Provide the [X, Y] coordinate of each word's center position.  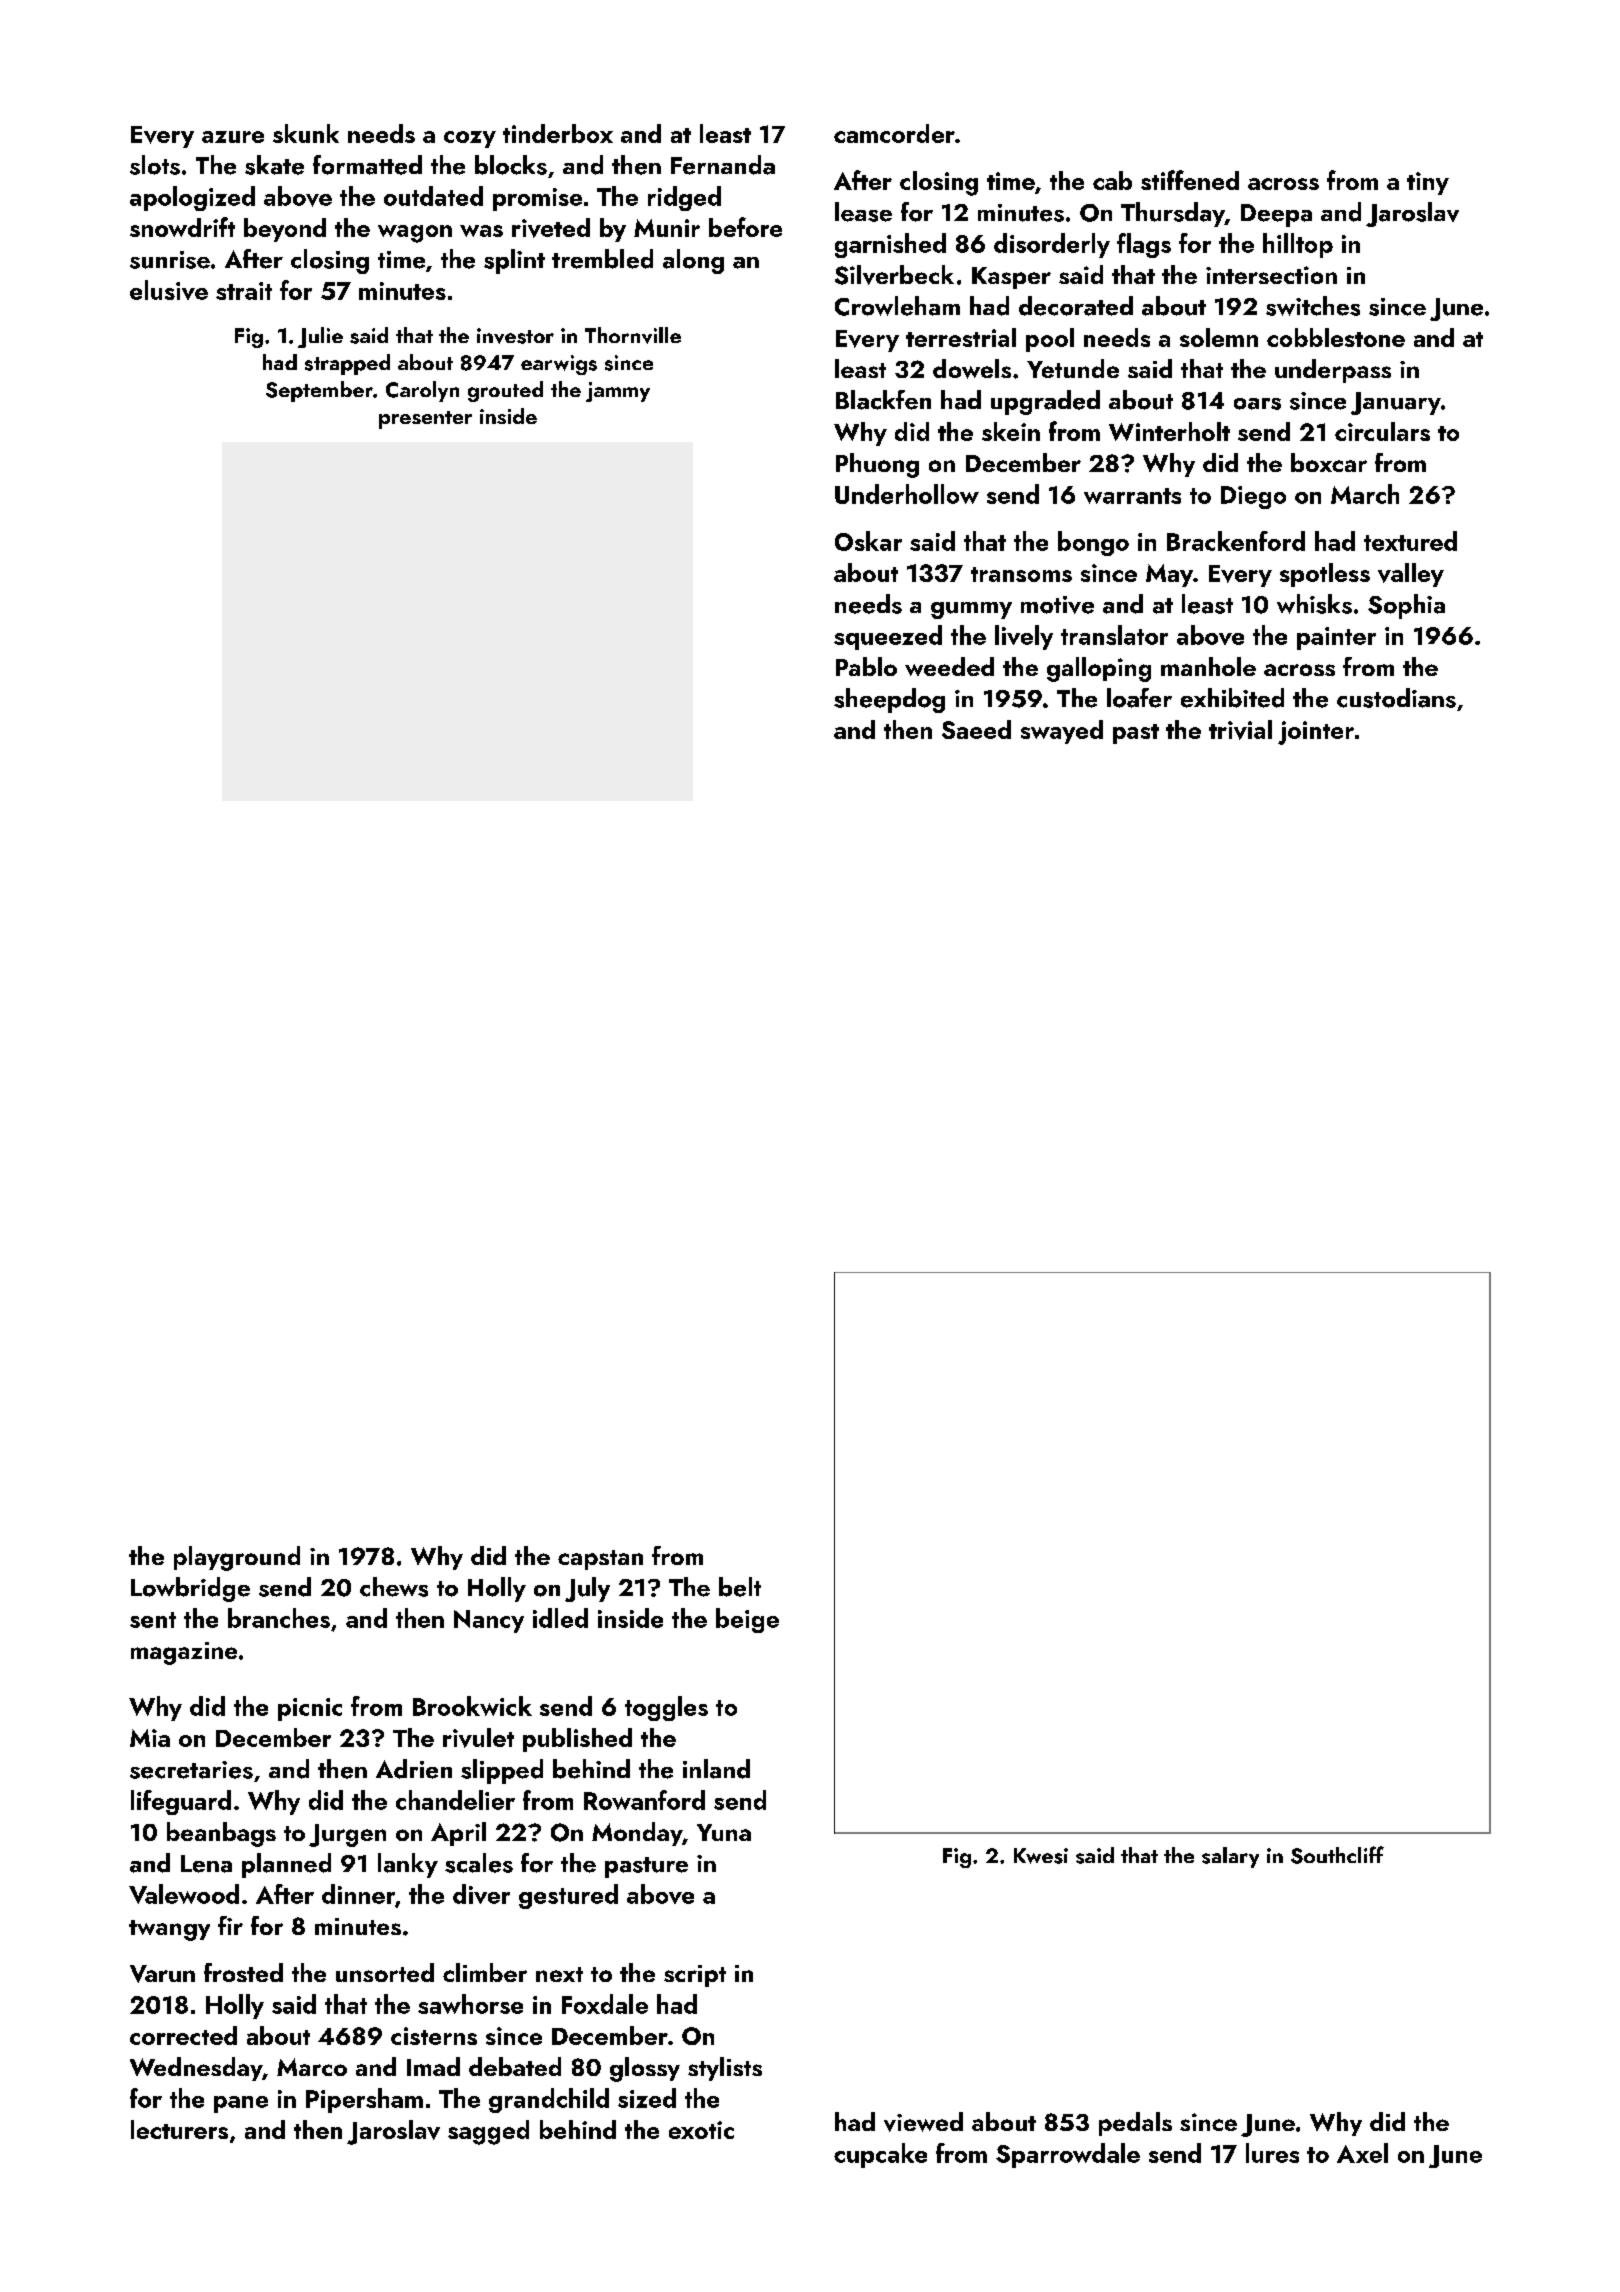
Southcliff [1337, 1855]
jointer [1316, 733]
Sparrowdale [1068, 2155]
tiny [1428, 183]
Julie [320, 337]
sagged [488, 2132]
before [745, 227]
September [319, 391]
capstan [600, 1560]
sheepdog [889, 700]
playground [237, 1558]
